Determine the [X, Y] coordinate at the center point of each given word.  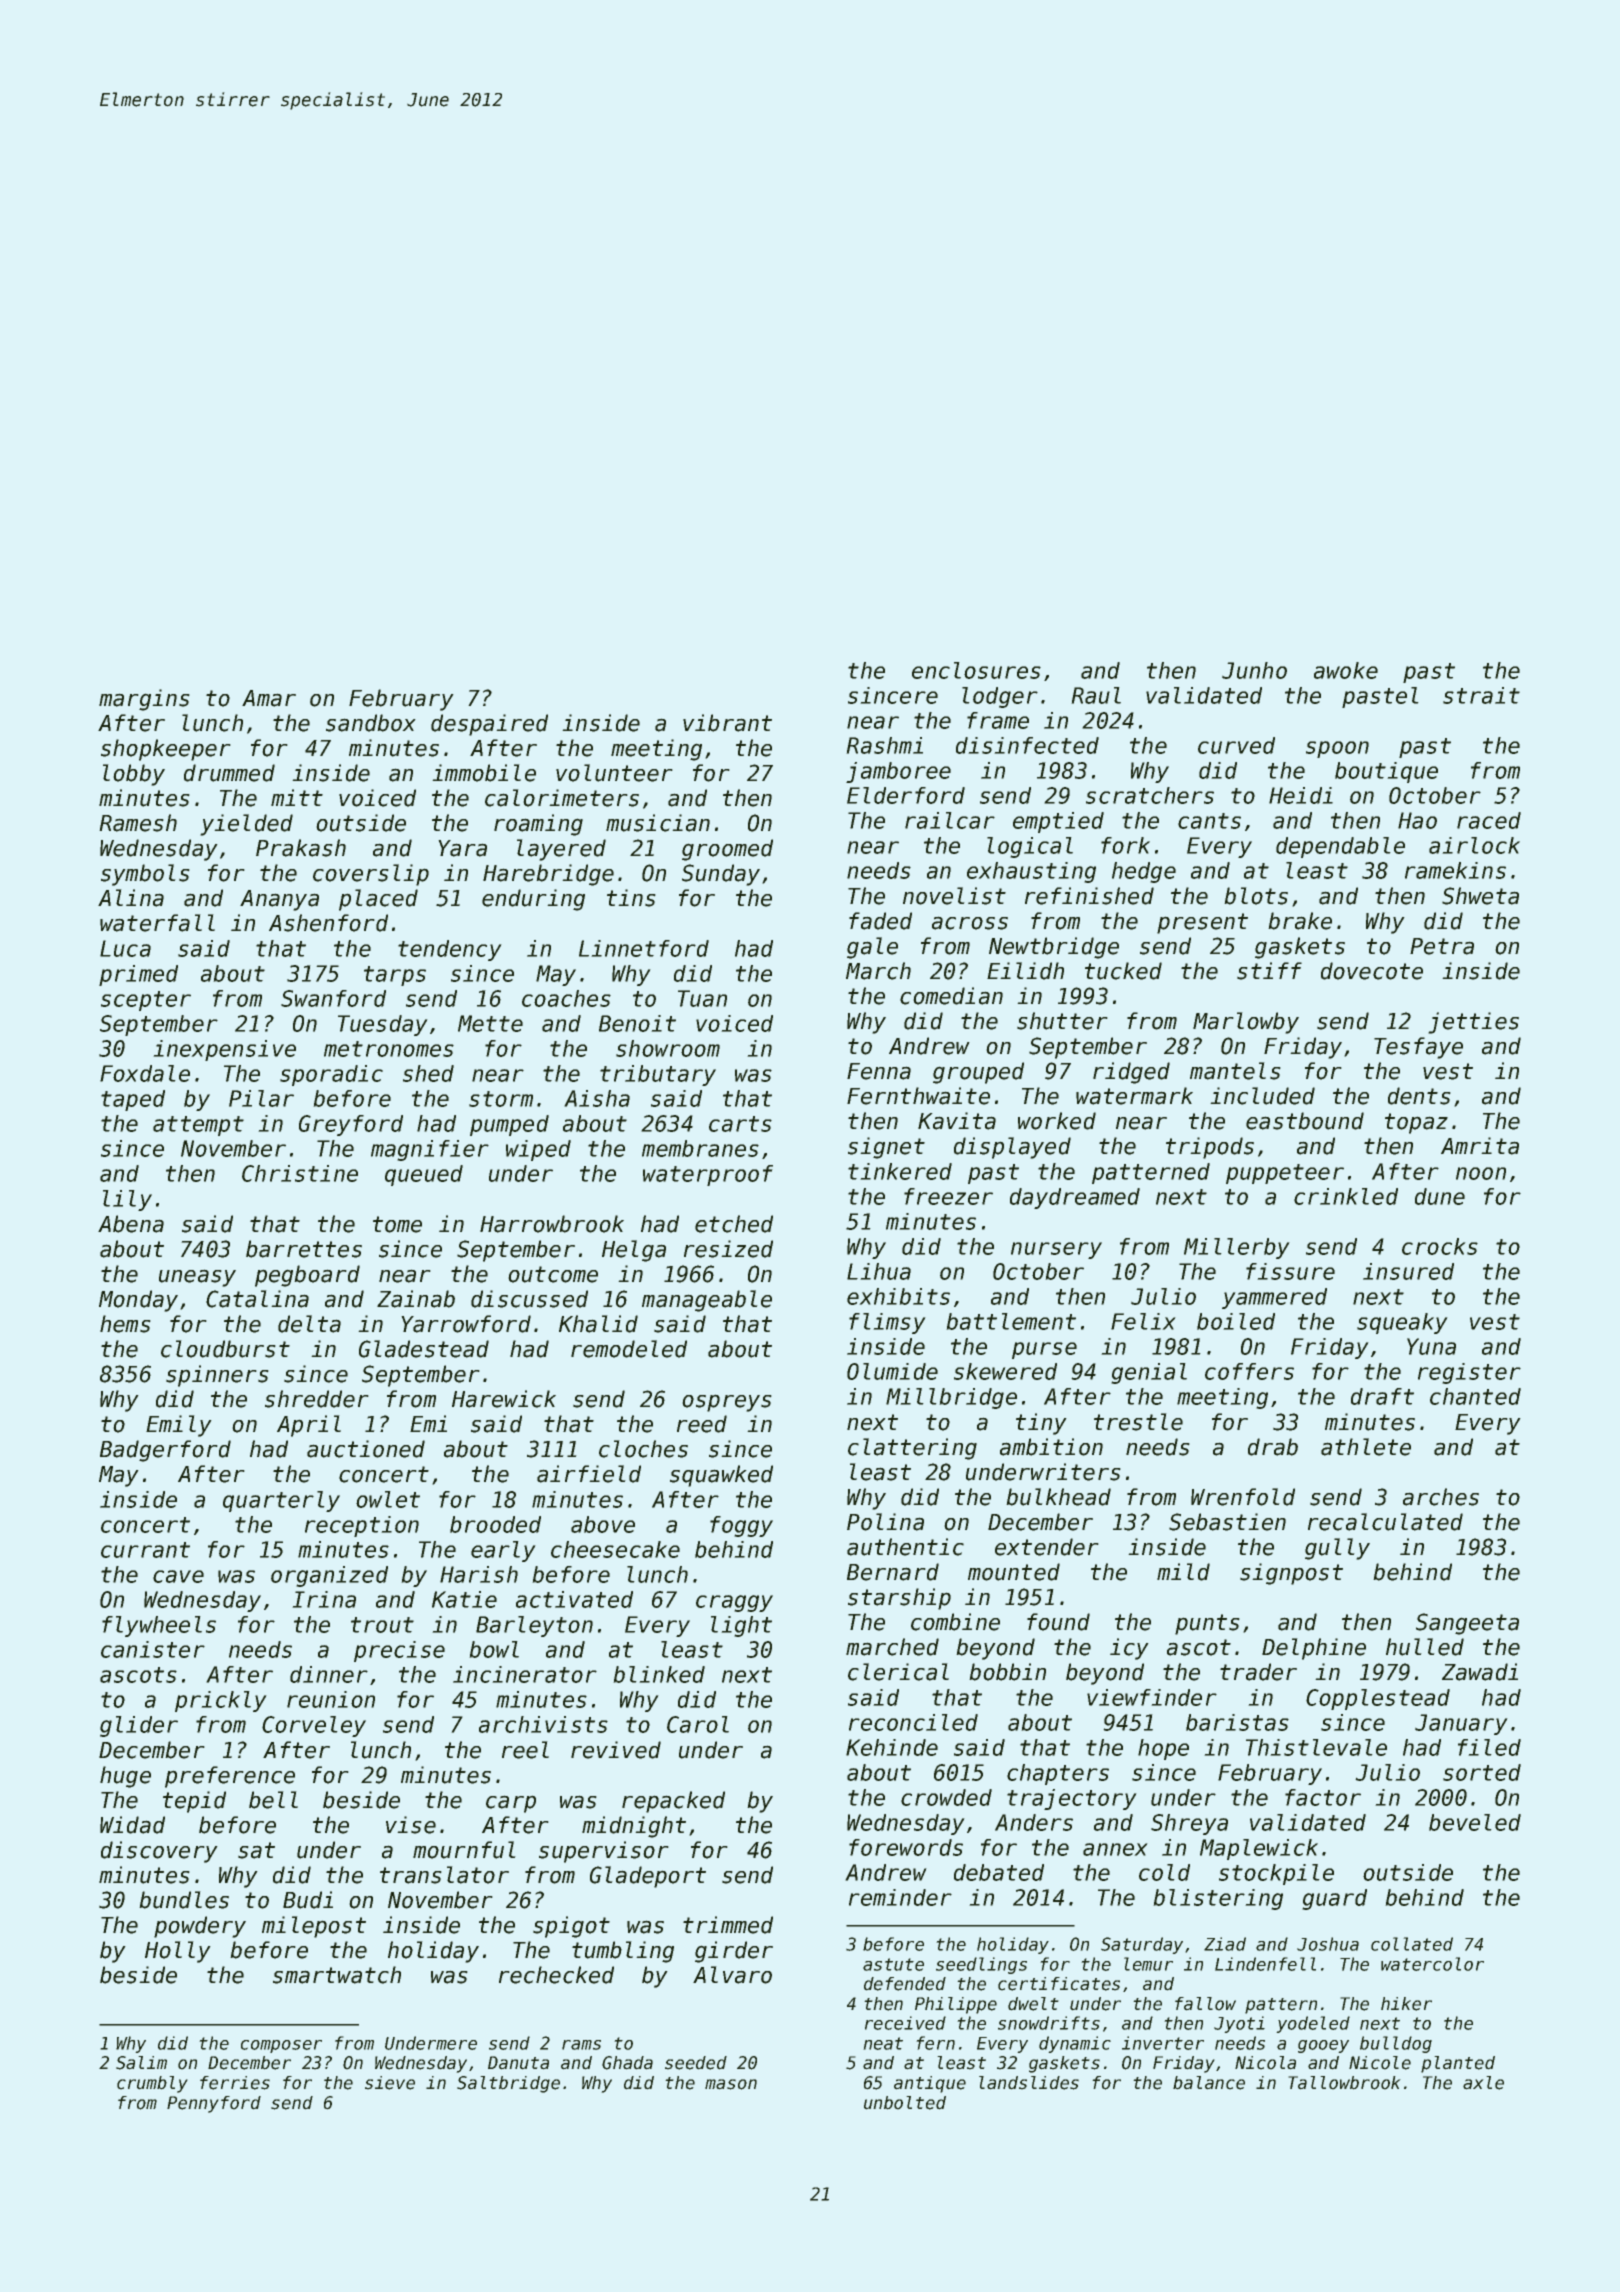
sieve [390, 2083]
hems [125, 1324]
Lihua [879, 1271]
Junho [1254, 670]
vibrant [727, 723]
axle [1483, 2083]
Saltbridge [508, 2084]
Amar [269, 698]
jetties [1474, 1023]
